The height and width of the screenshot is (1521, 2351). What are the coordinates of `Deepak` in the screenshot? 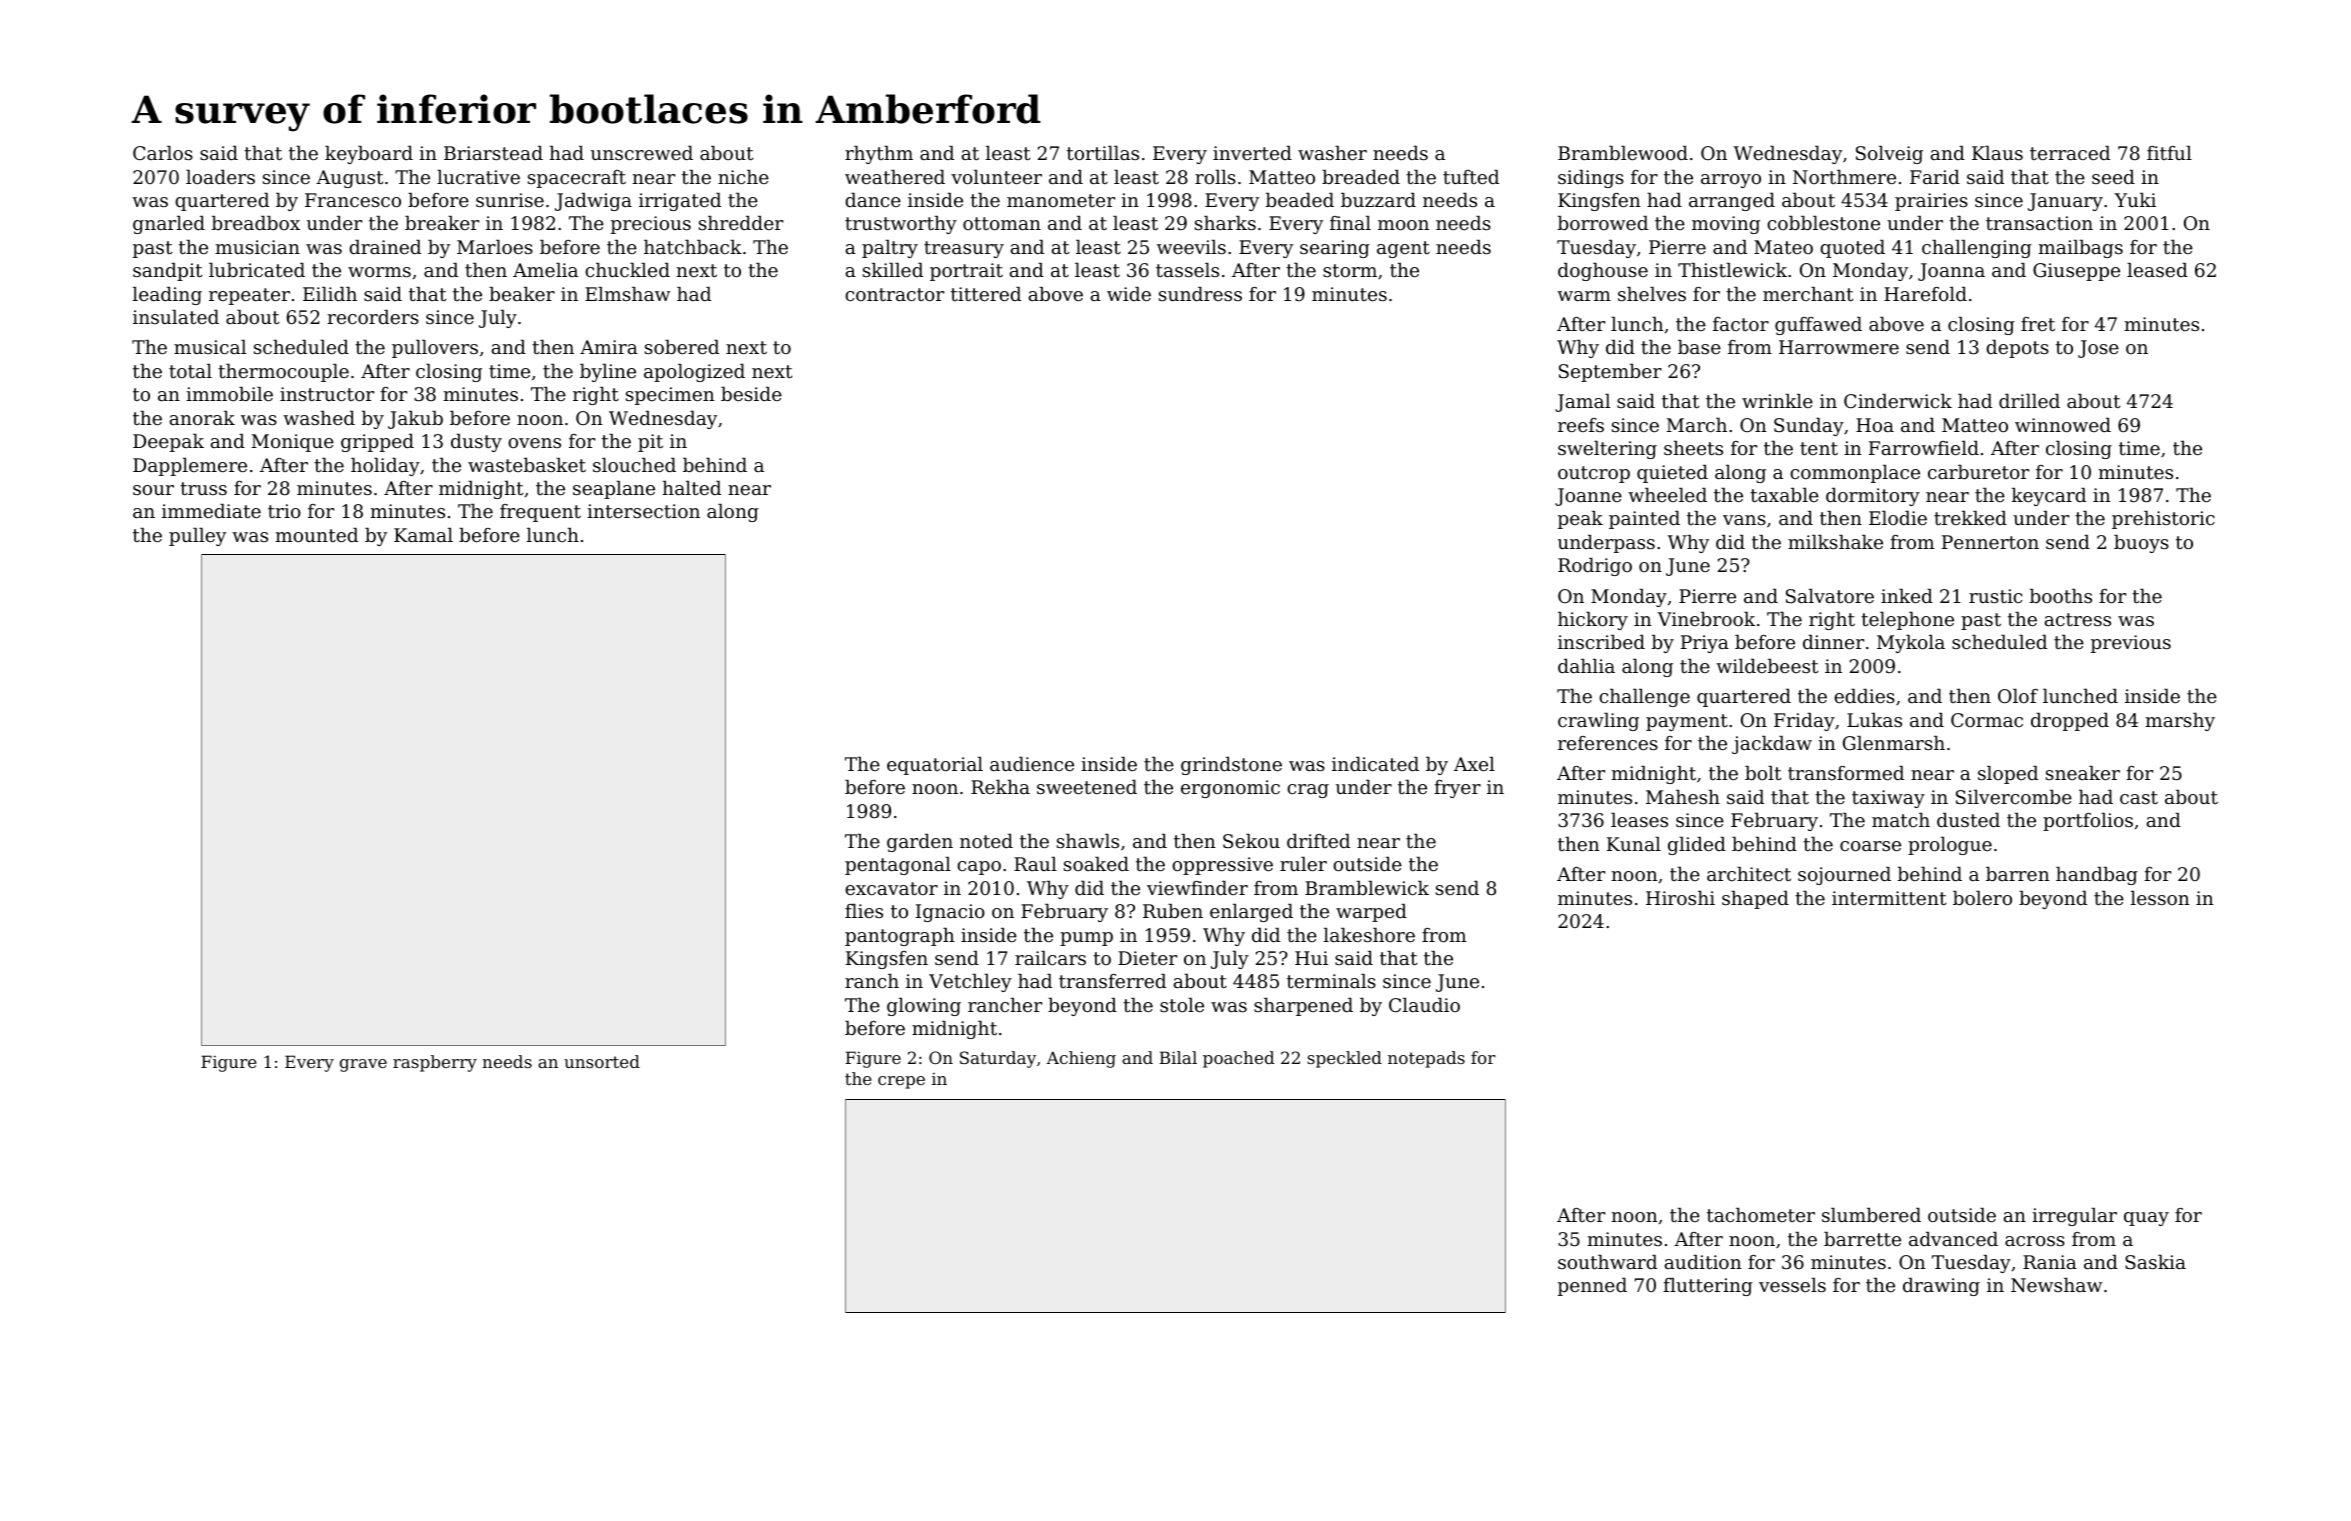 It's located at (168, 443).
